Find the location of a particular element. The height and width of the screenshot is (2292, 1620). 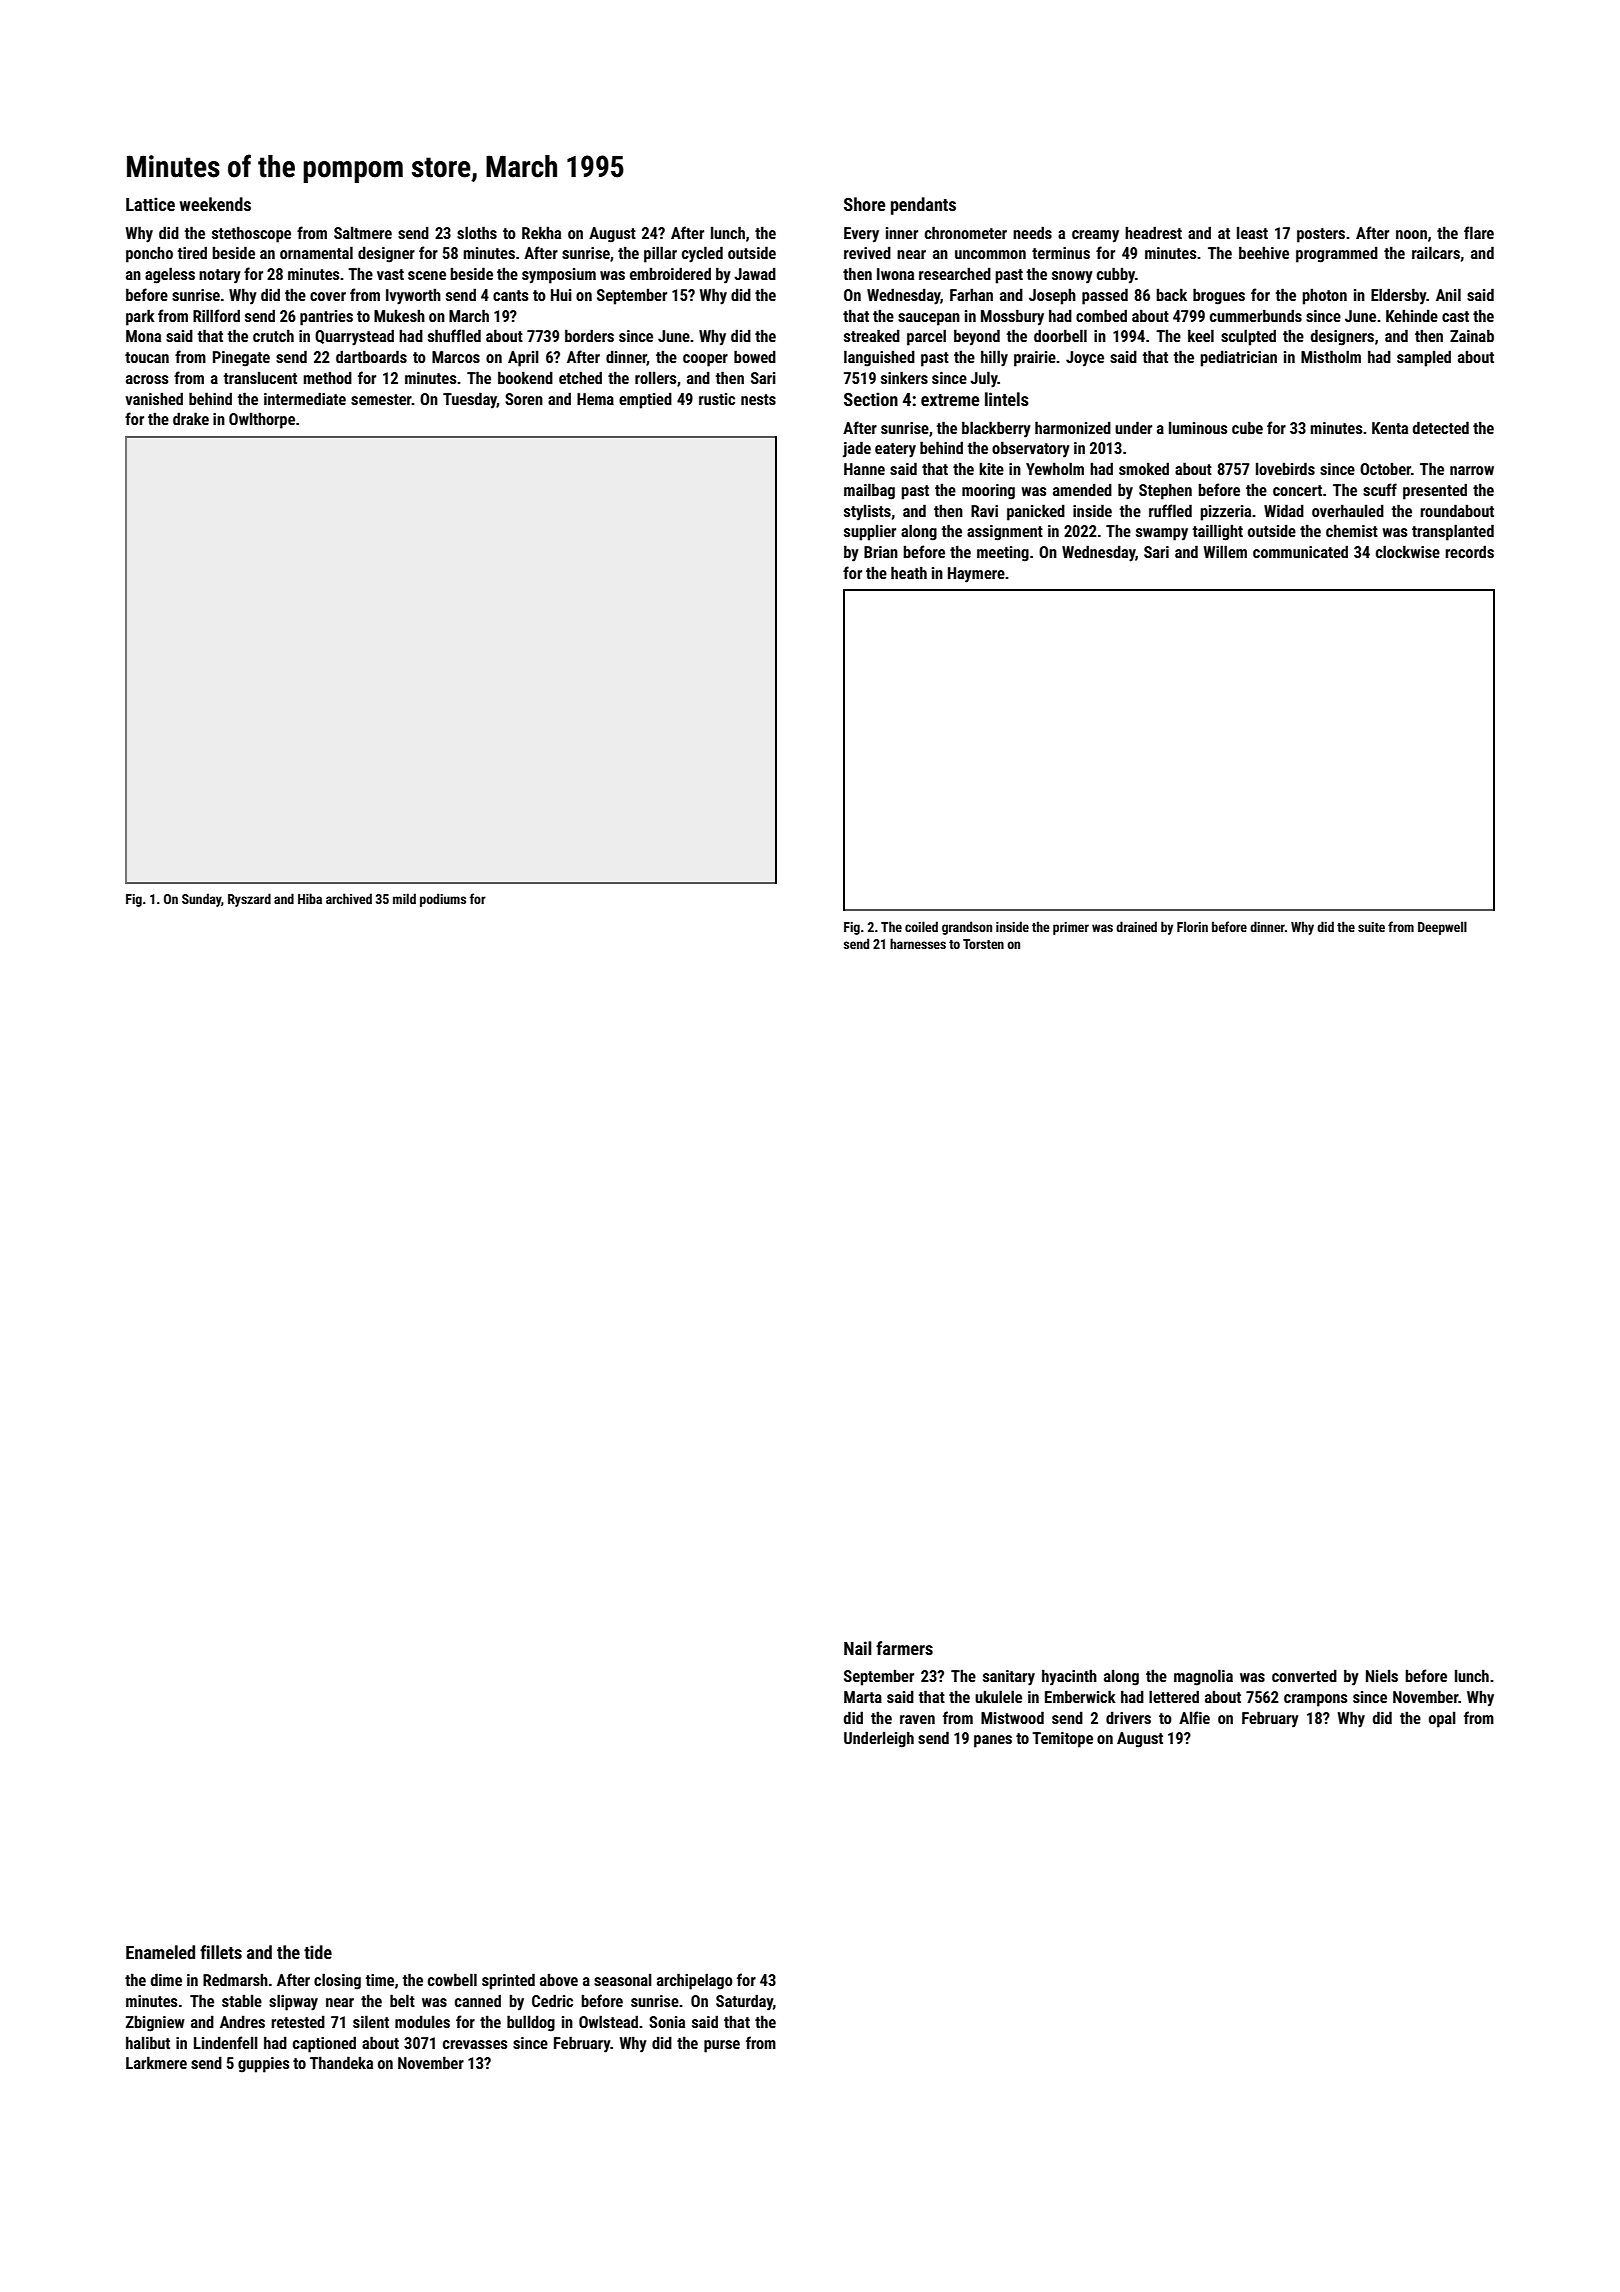

Torsten is located at coordinates (983, 944).
